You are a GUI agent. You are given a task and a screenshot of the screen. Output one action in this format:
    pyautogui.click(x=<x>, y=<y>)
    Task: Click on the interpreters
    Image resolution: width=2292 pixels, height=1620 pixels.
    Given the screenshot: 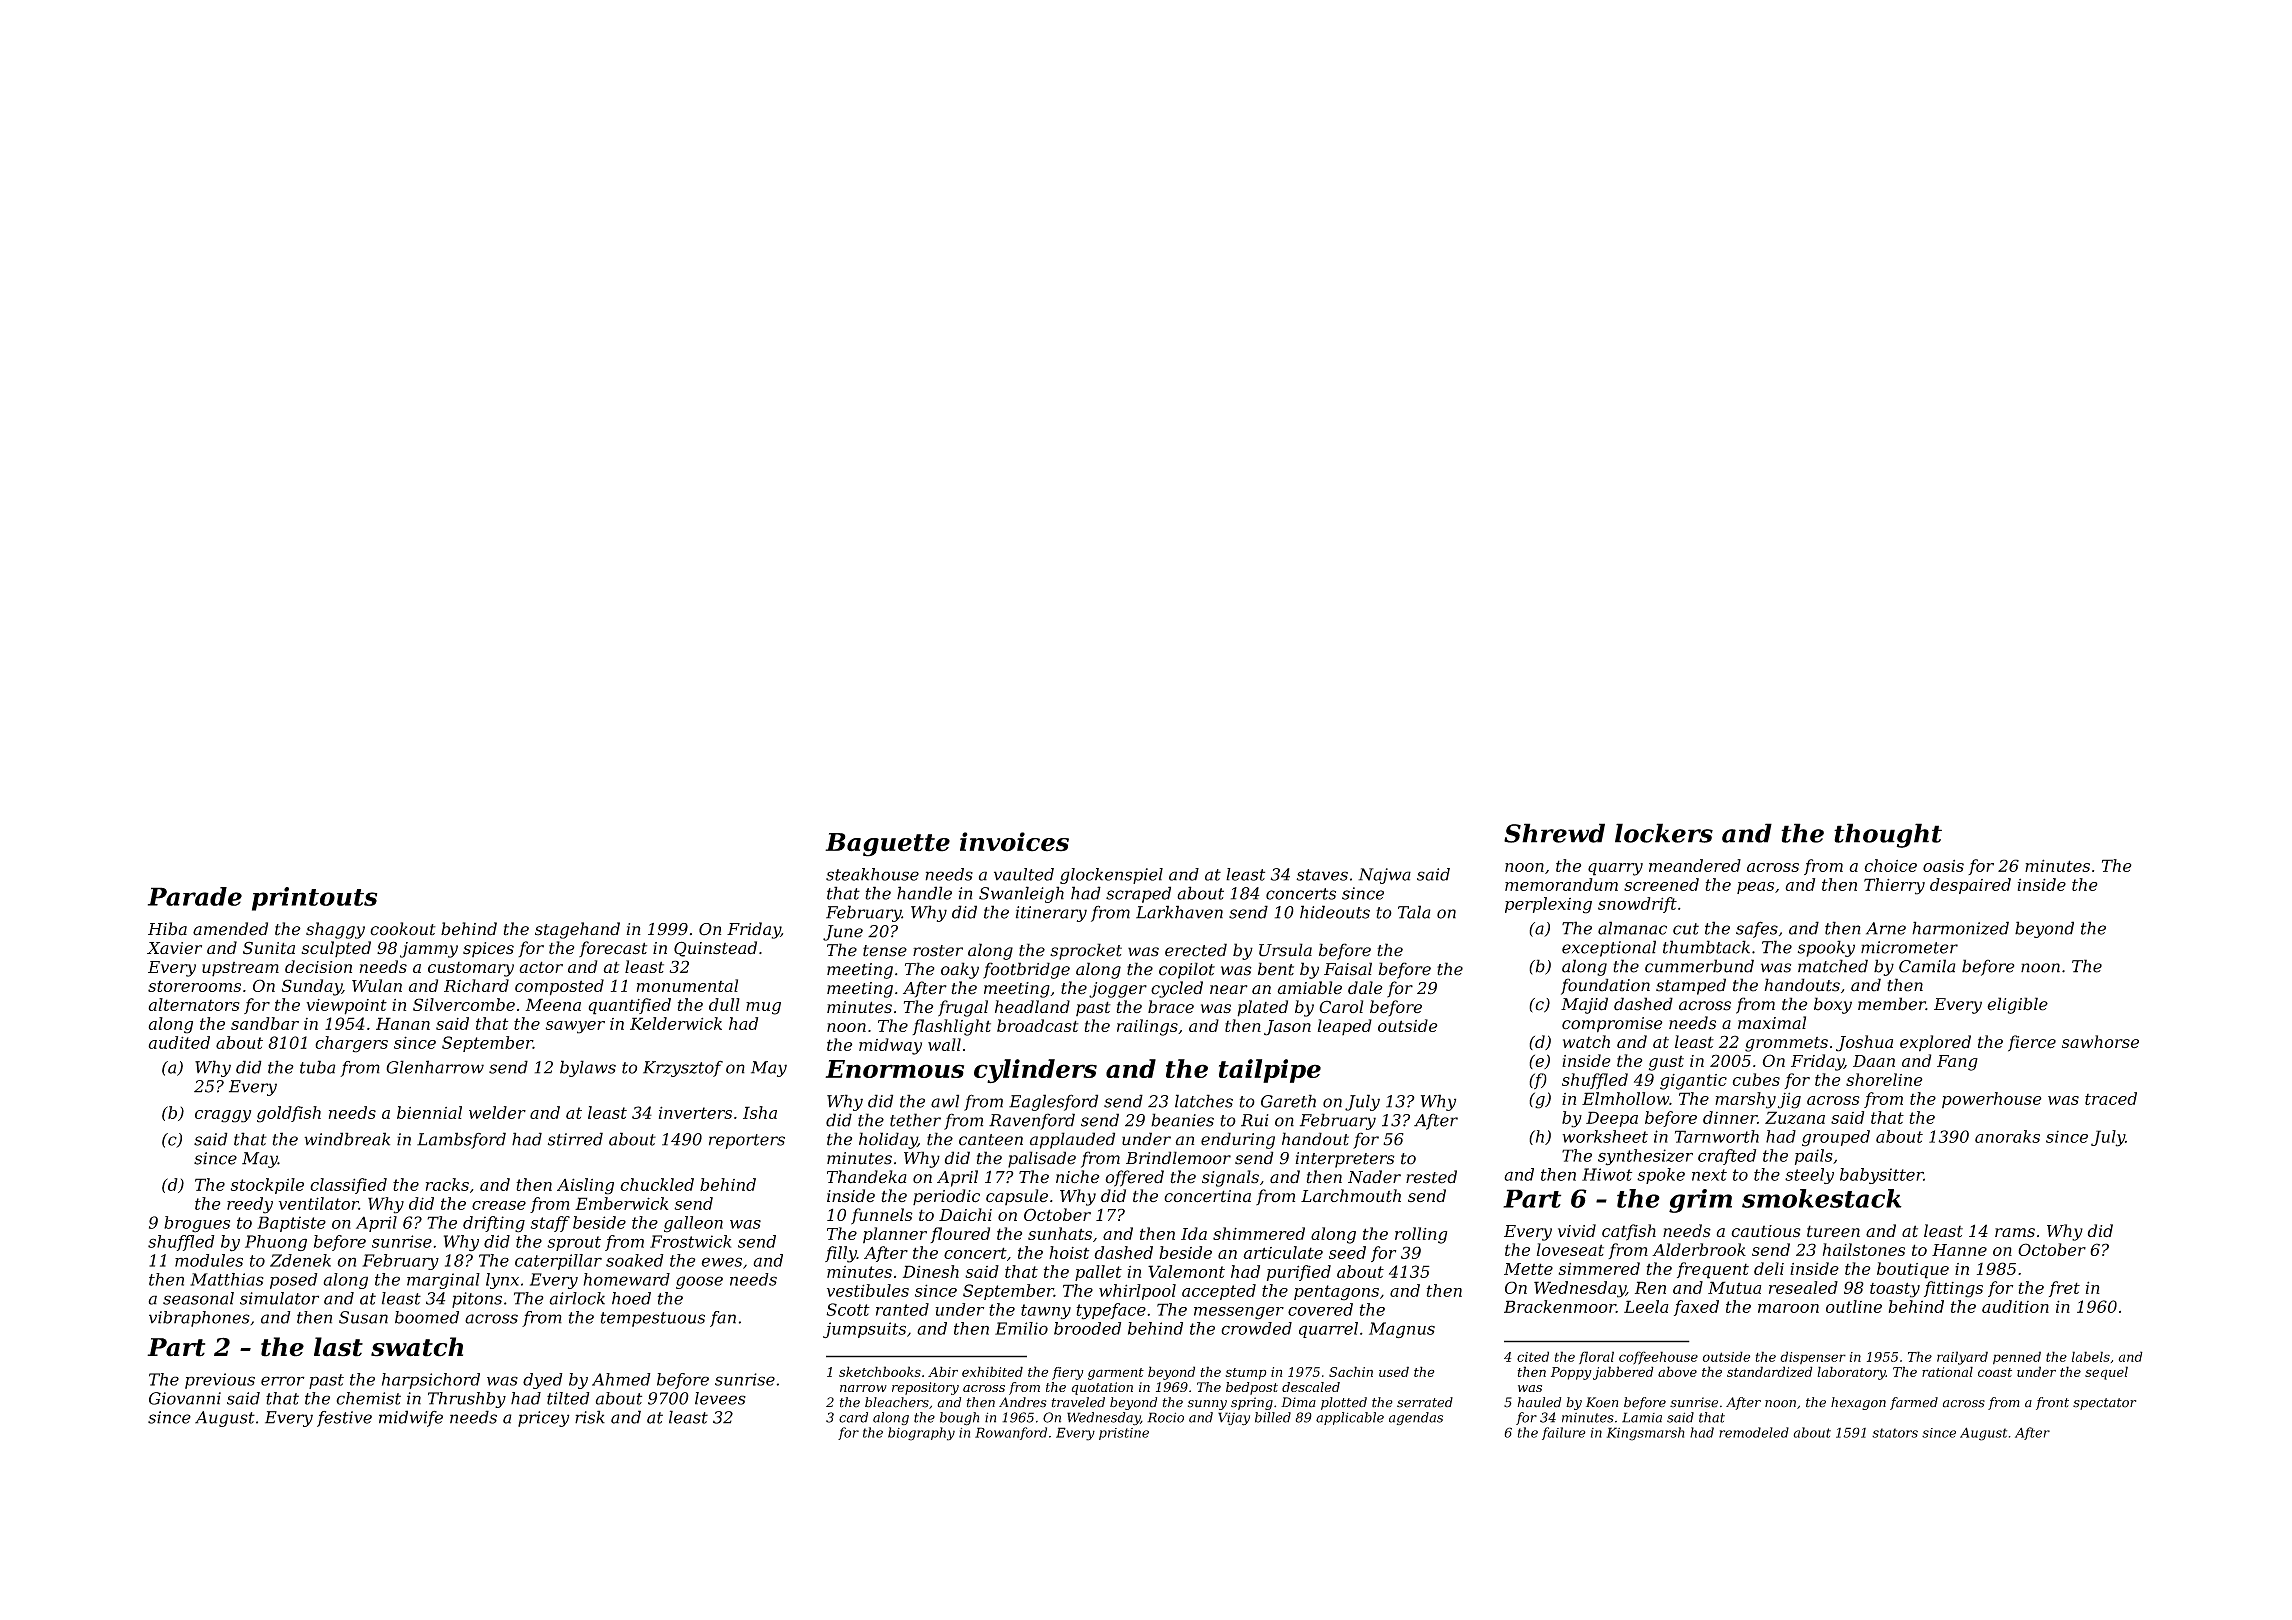 What is the action you would take?
    pyautogui.click(x=1345, y=1160)
